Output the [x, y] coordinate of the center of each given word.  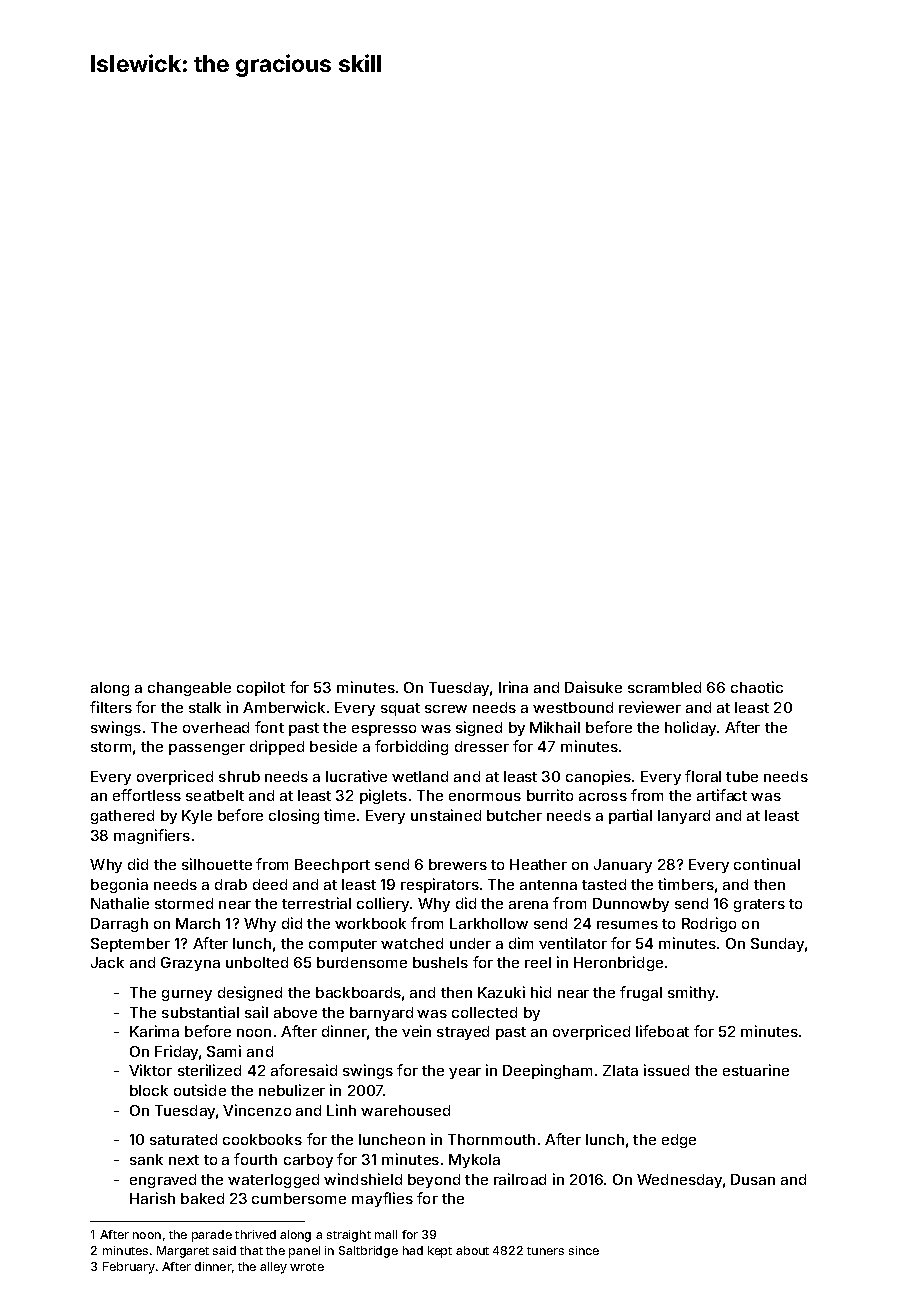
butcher [514, 815]
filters [111, 707]
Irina [513, 687]
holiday [690, 728]
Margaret [183, 1252]
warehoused [405, 1110]
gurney [187, 995]
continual [767, 864]
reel [538, 962]
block [149, 1090]
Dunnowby [631, 905]
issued [666, 1070]
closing [294, 816]
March [198, 923]
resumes [627, 925]
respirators [440, 885]
